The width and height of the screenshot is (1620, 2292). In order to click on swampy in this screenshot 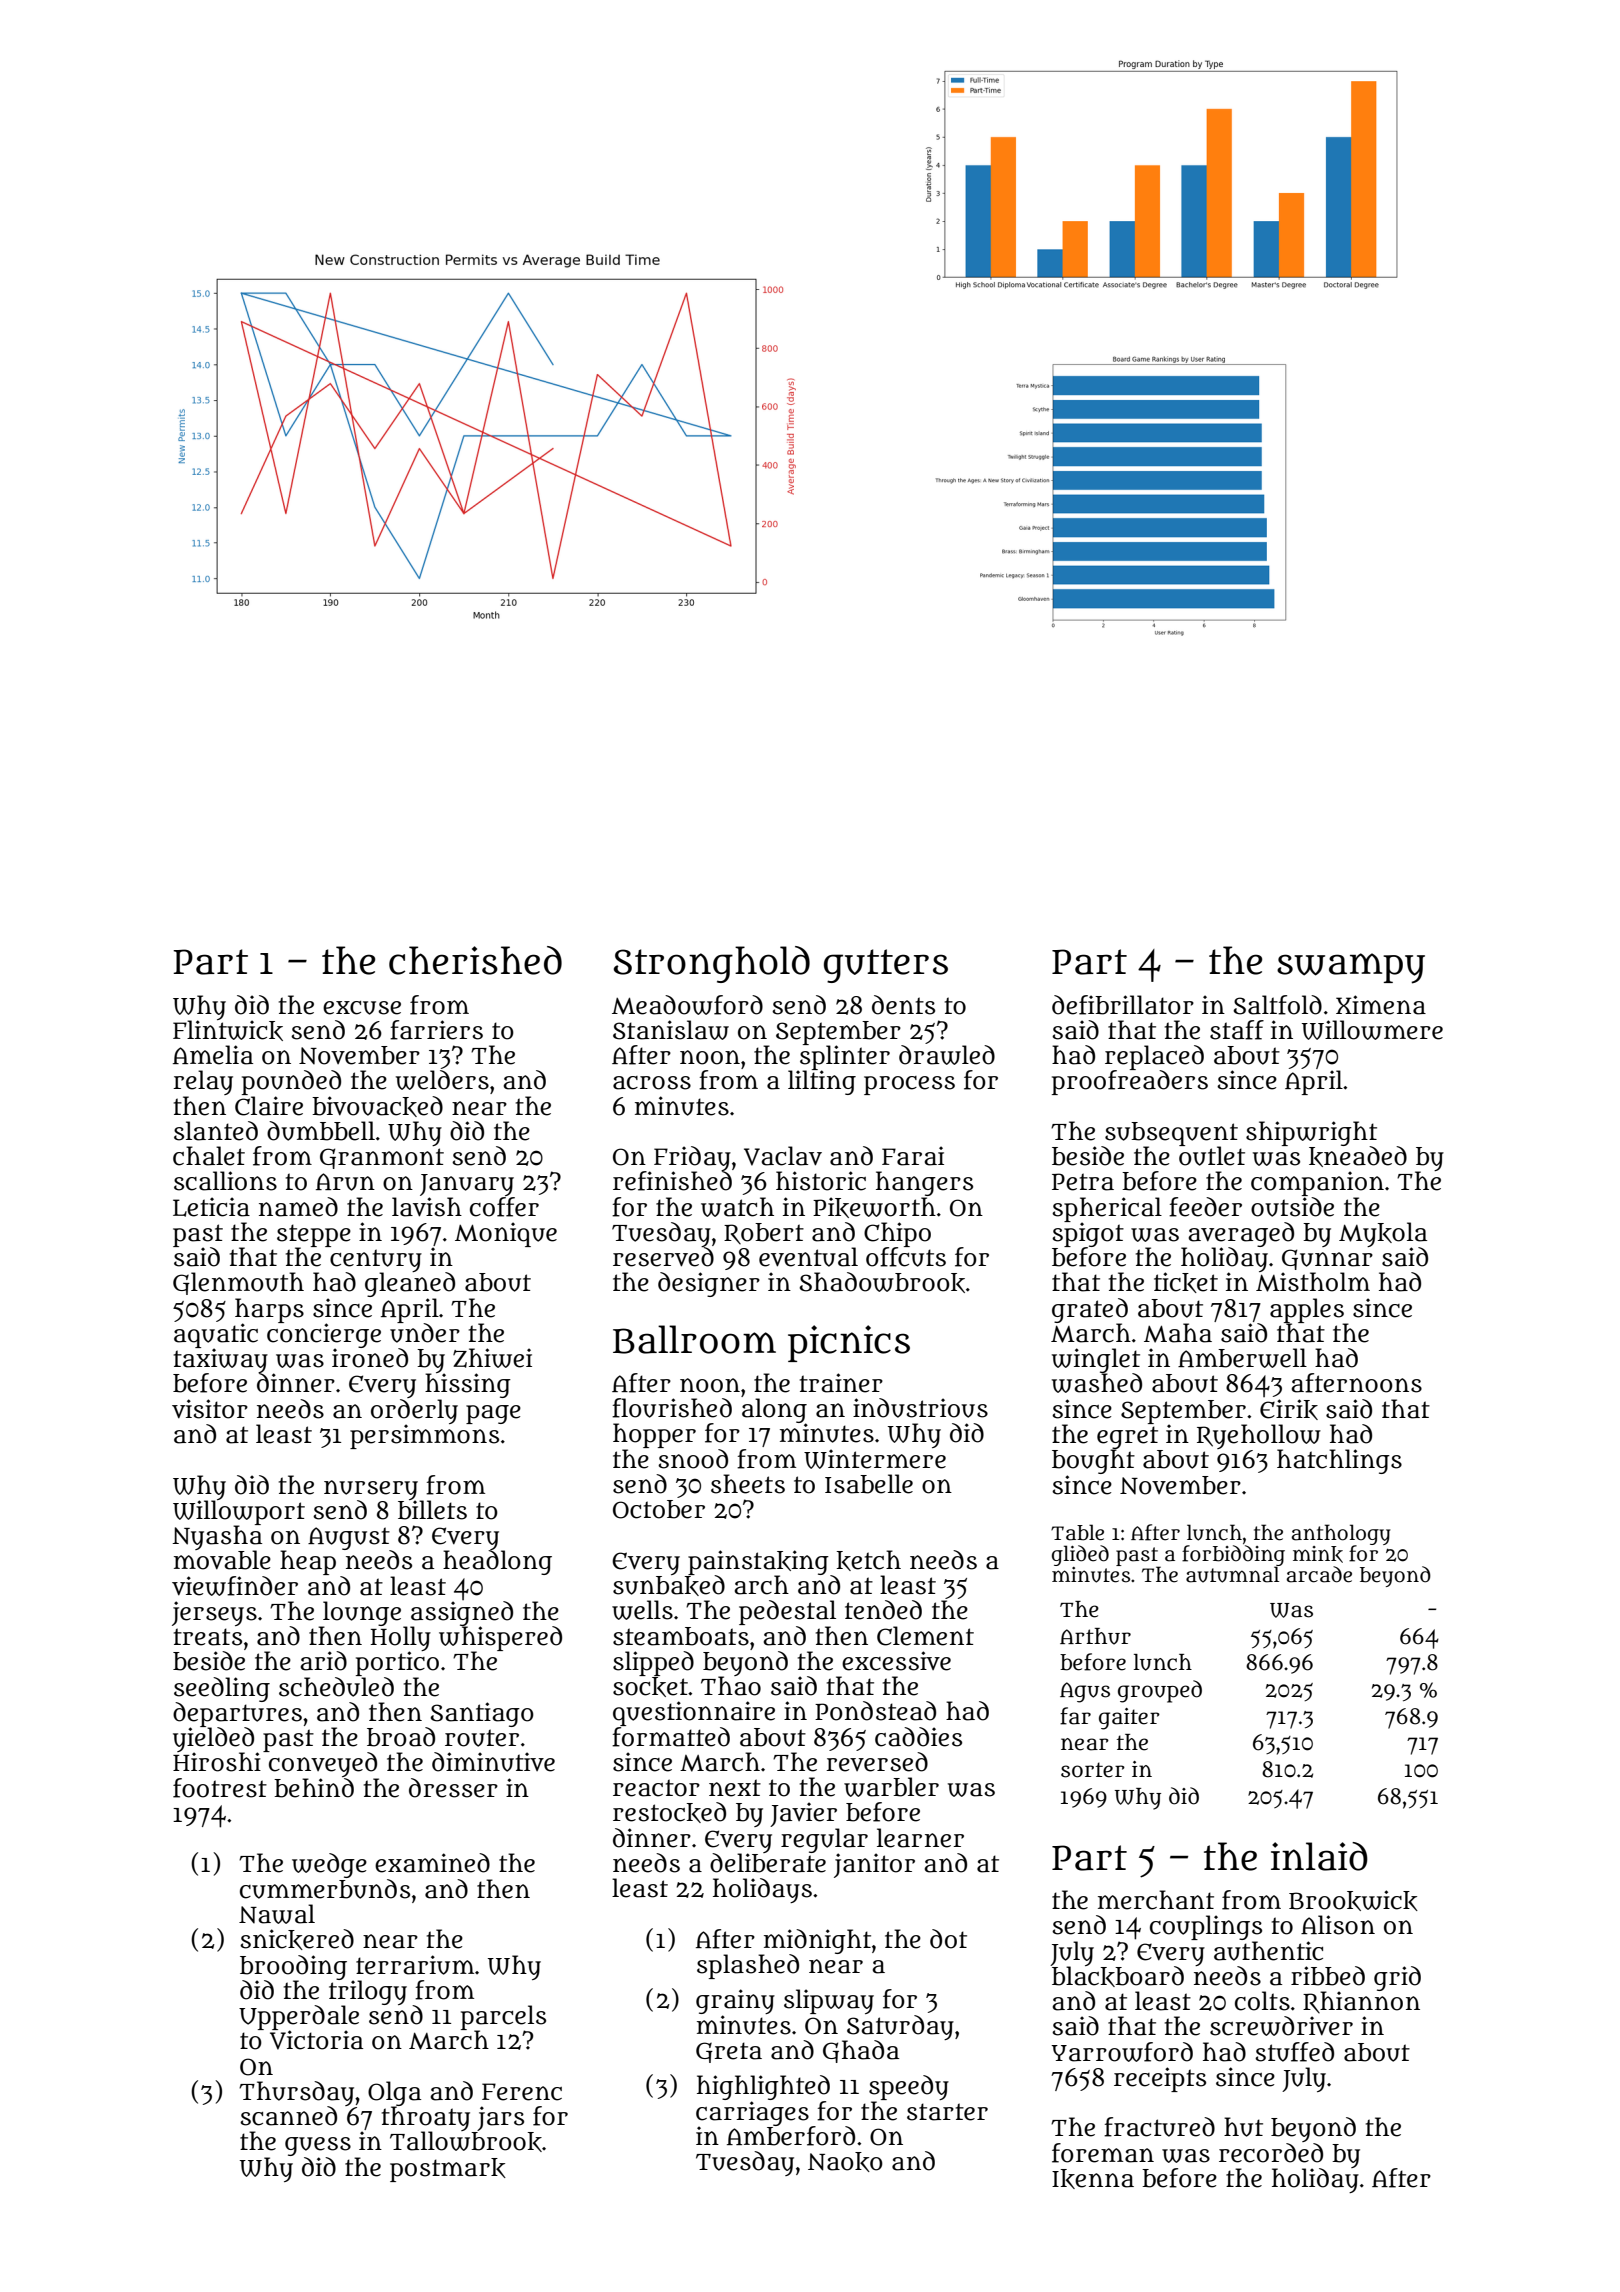, I will do `click(1351, 968)`.
